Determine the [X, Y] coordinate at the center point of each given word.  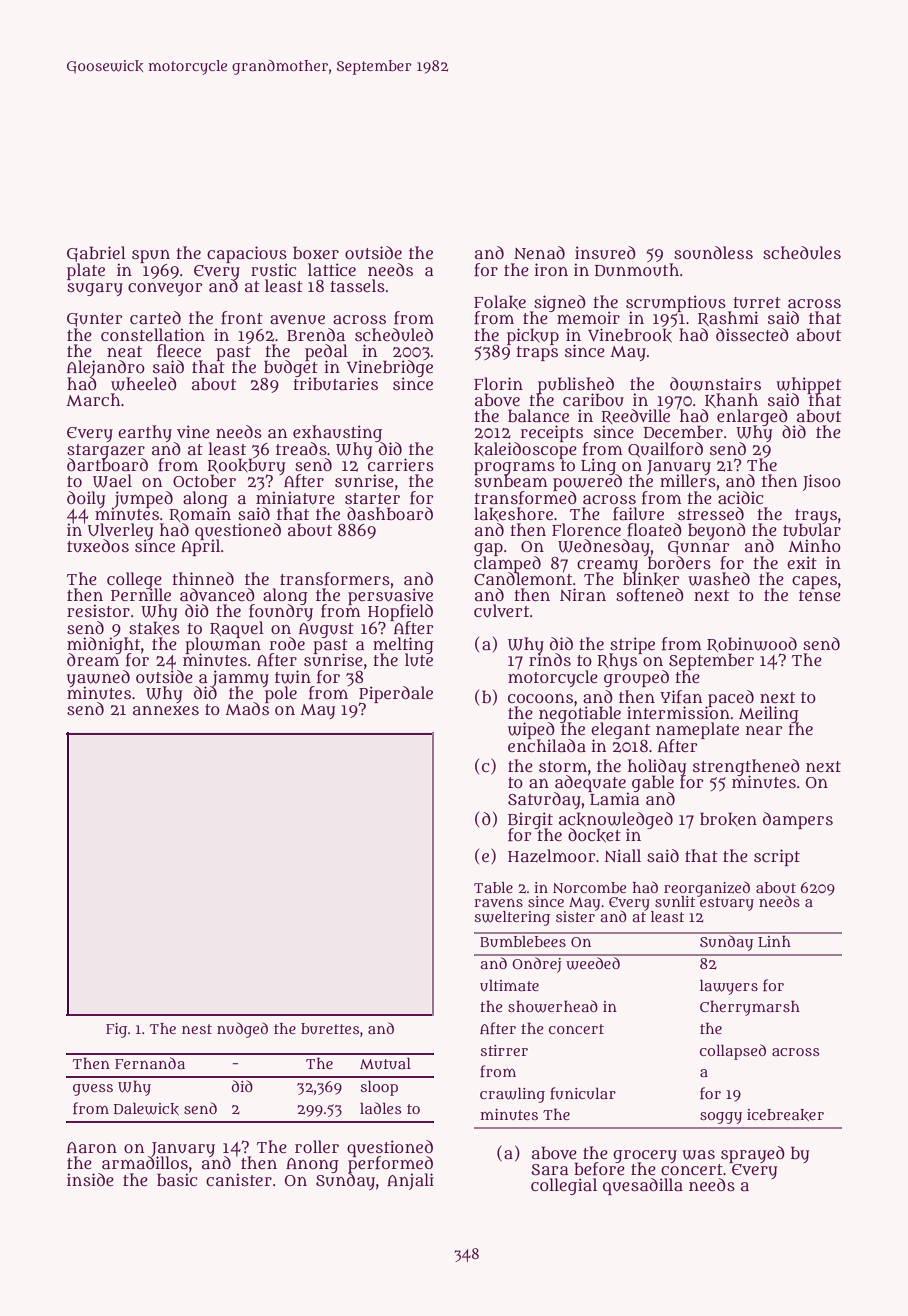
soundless [713, 253]
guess [93, 1090]
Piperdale [396, 694]
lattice [332, 270]
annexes [166, 710]
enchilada [547, 746]
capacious [247, 254]
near [764, 731]
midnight [103, 645]
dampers [798, 820]
